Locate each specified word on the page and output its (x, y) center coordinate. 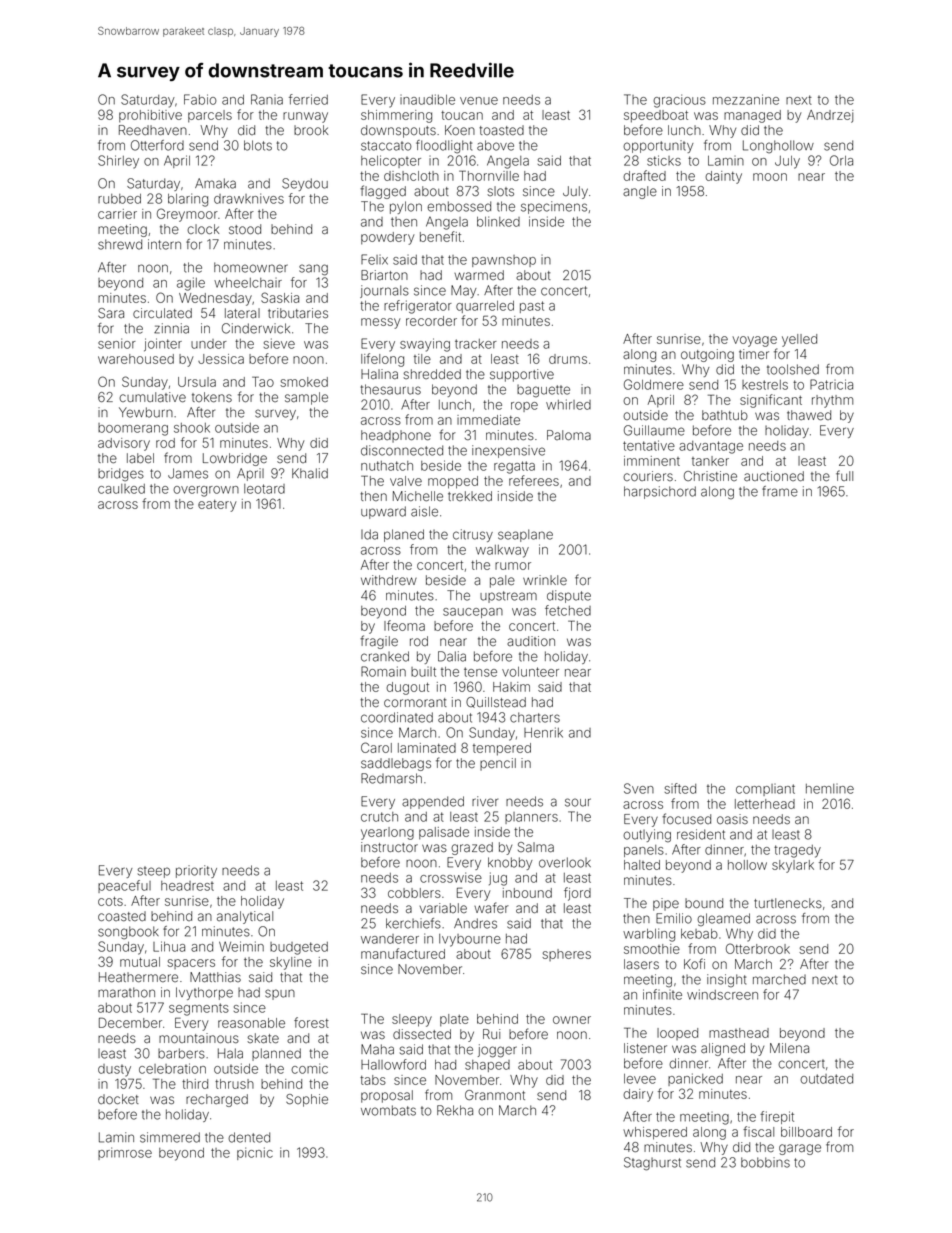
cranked (385, 656)
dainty (723, 177)
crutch (379, 817)
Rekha (455, 1110)
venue (479, 101)
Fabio (200, 99)
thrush (234, 1084)
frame (780, 491)
